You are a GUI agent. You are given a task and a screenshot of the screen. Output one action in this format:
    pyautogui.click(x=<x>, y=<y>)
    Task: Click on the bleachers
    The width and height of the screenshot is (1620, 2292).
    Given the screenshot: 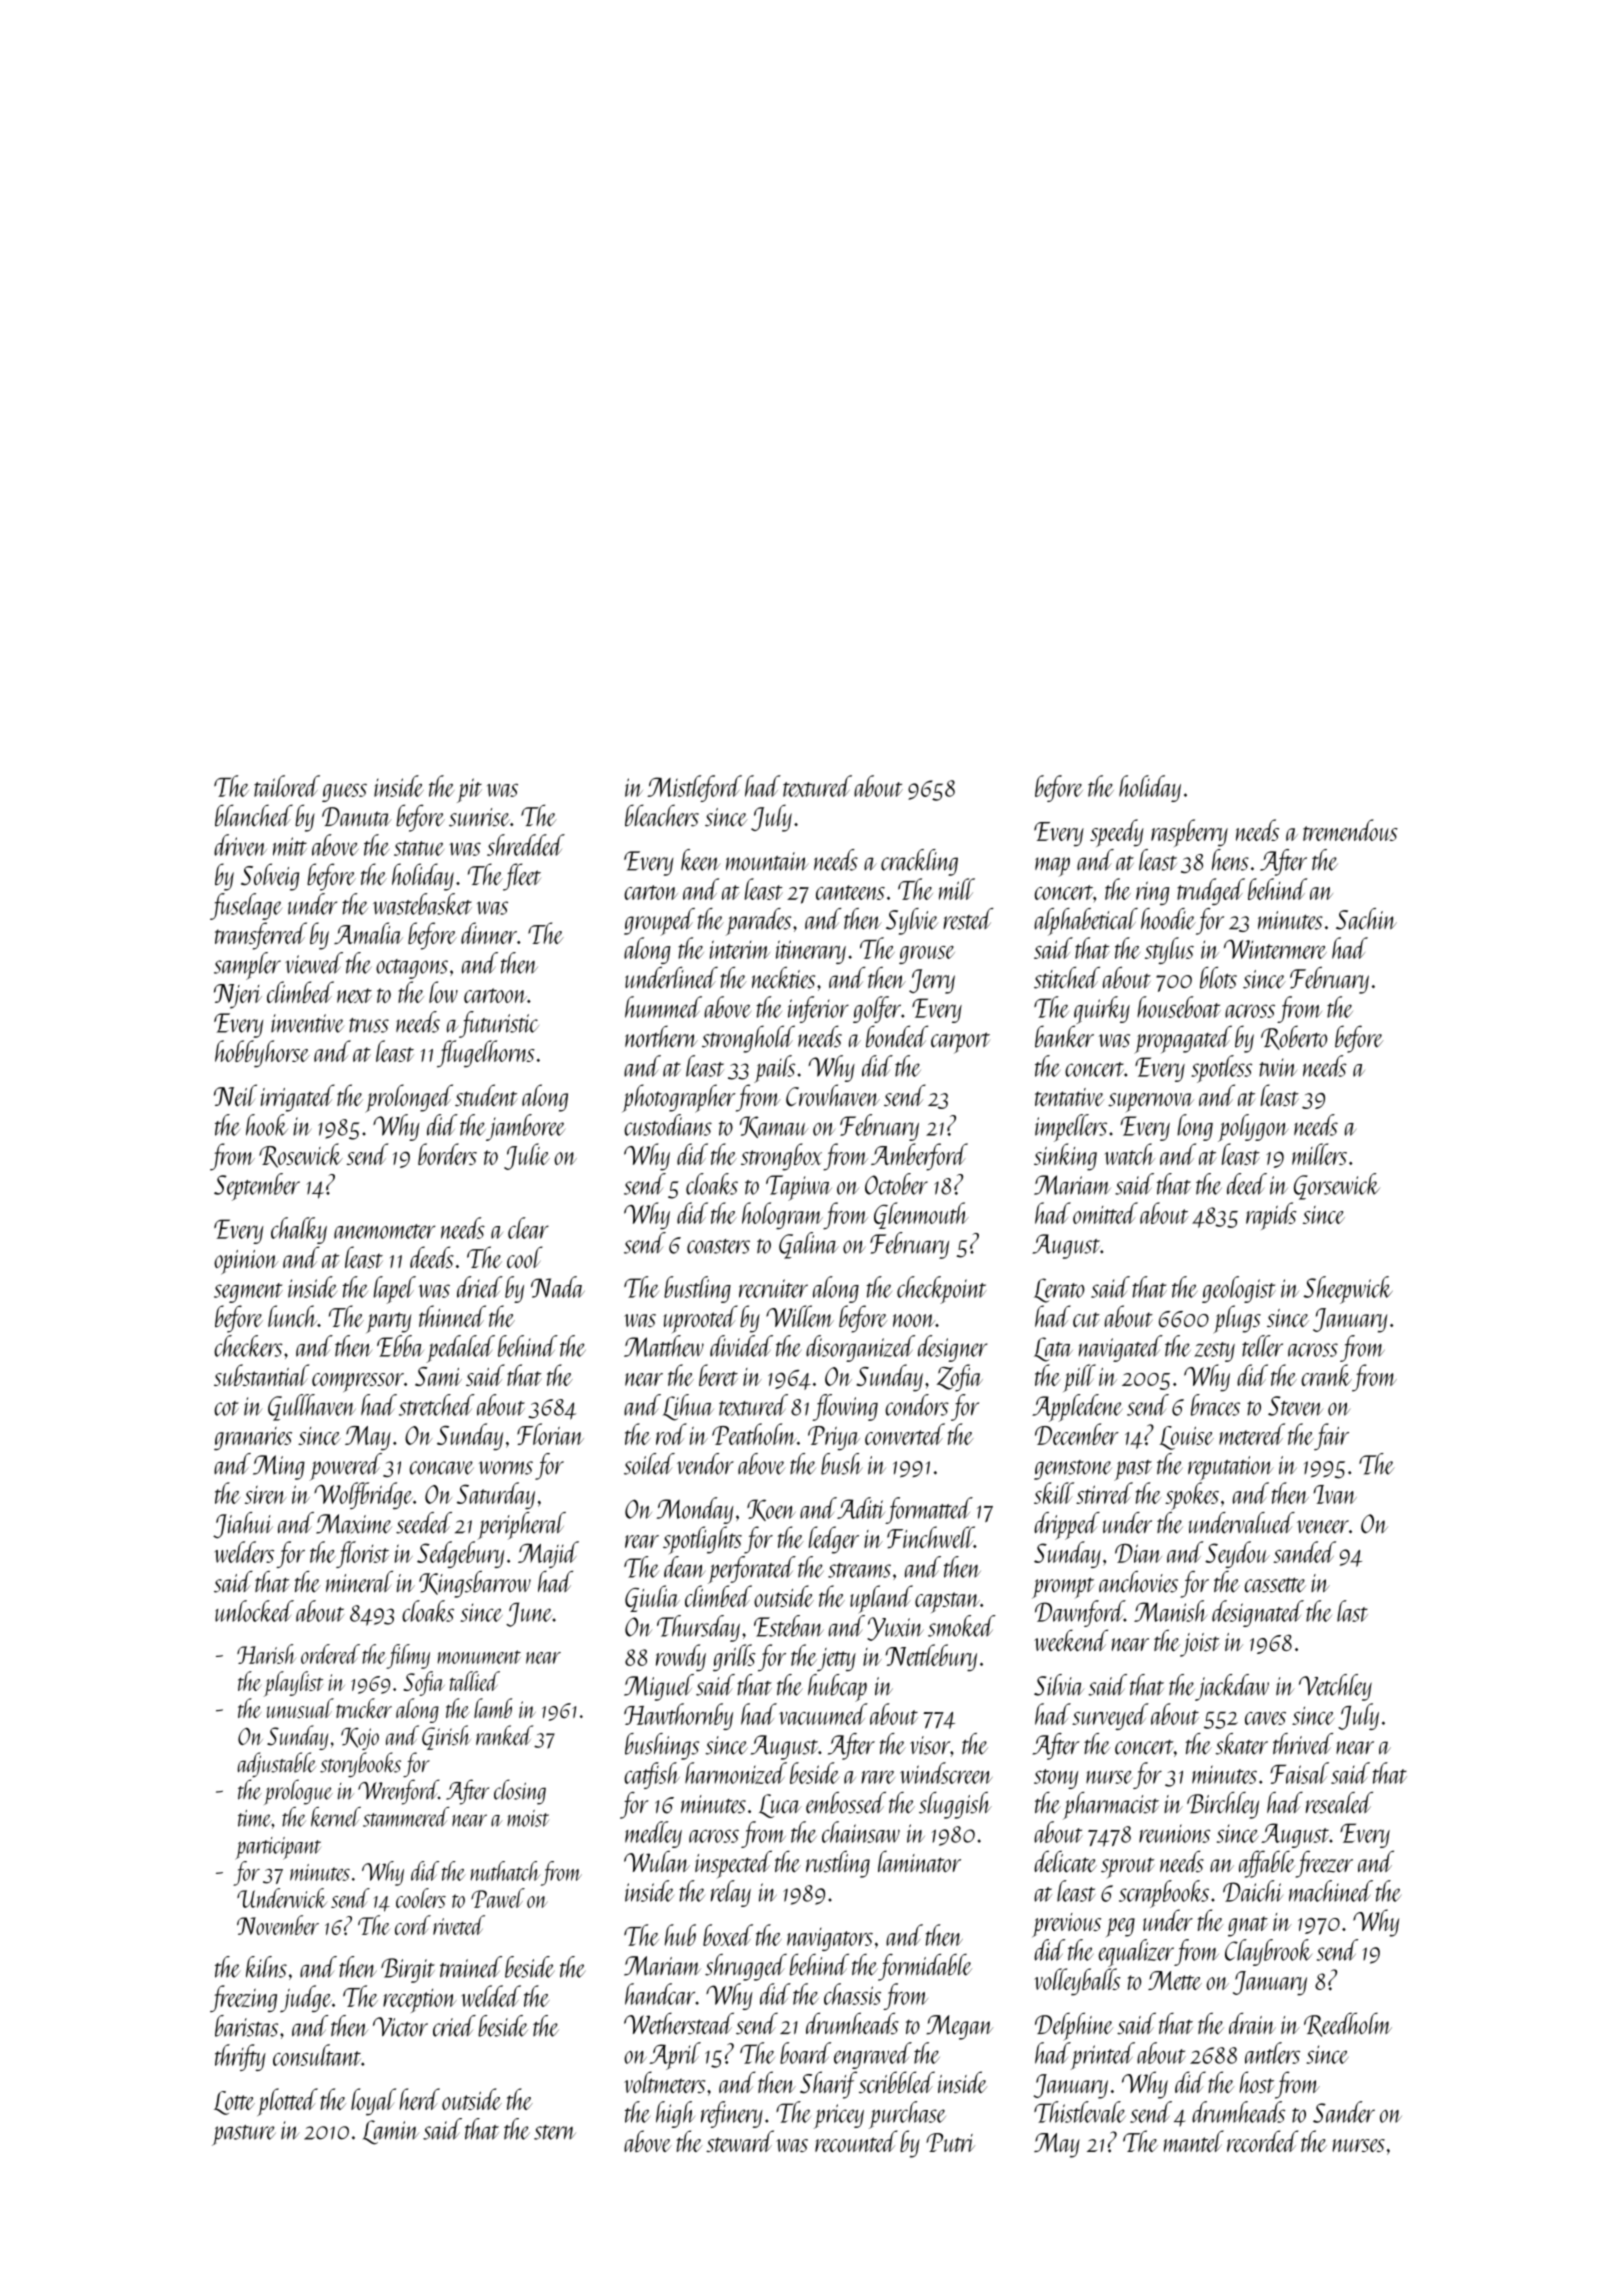 What is the action you would take?
    pyautogui.click(x=662, y=815)
